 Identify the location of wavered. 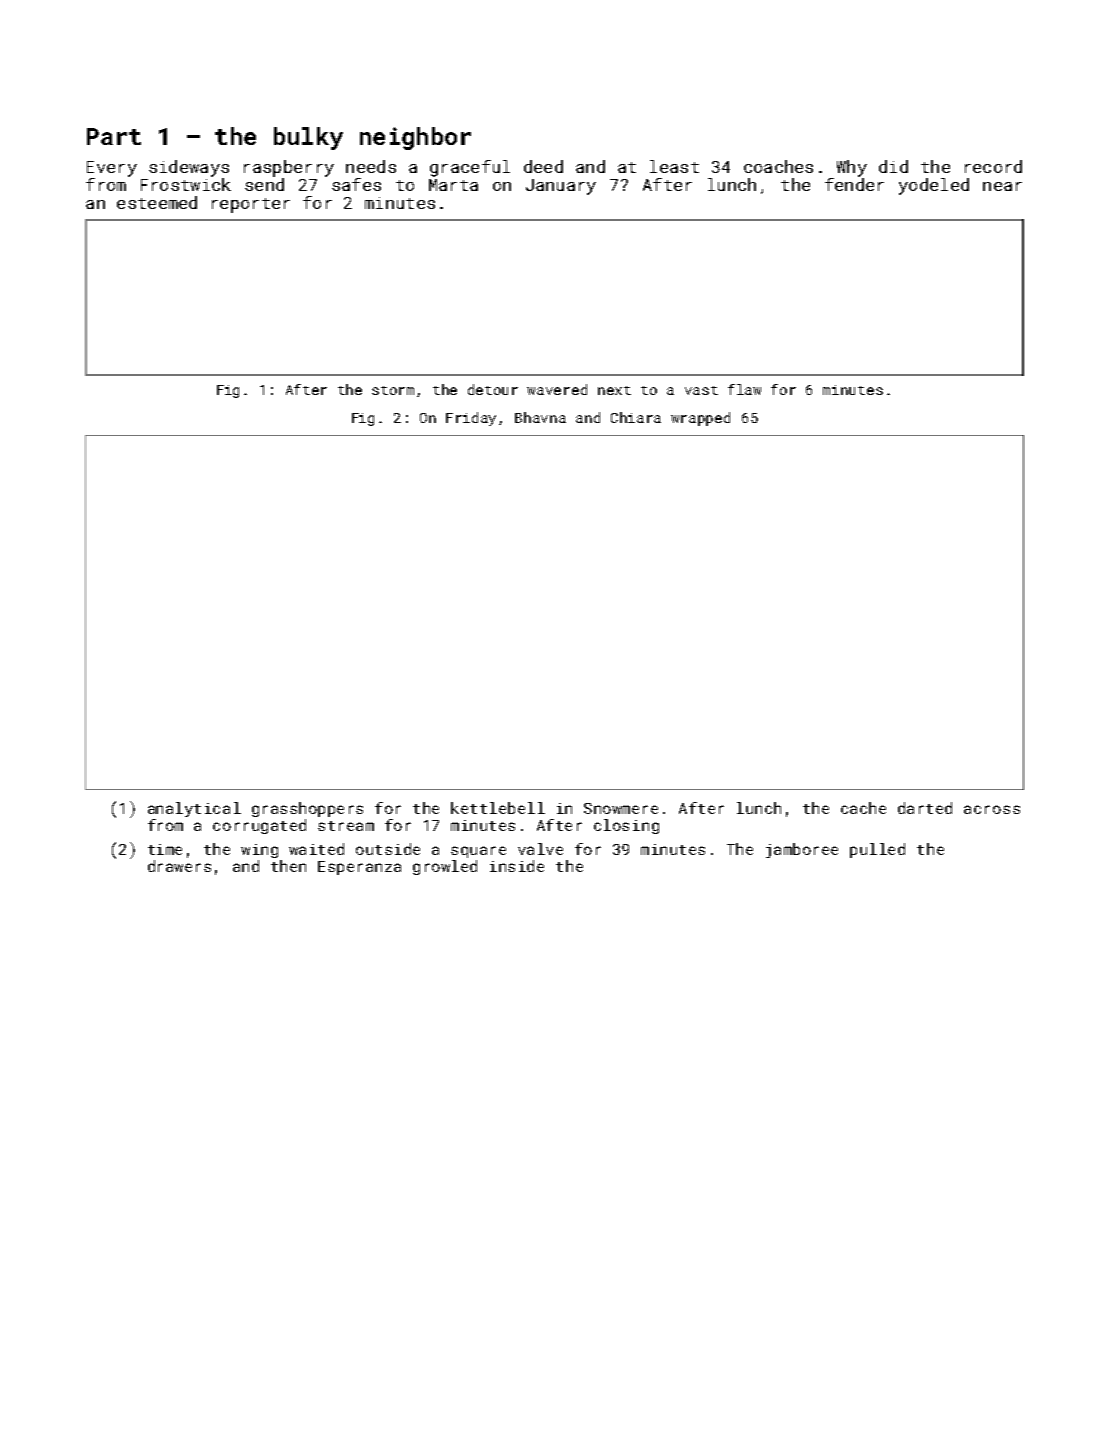
(557, 389).
